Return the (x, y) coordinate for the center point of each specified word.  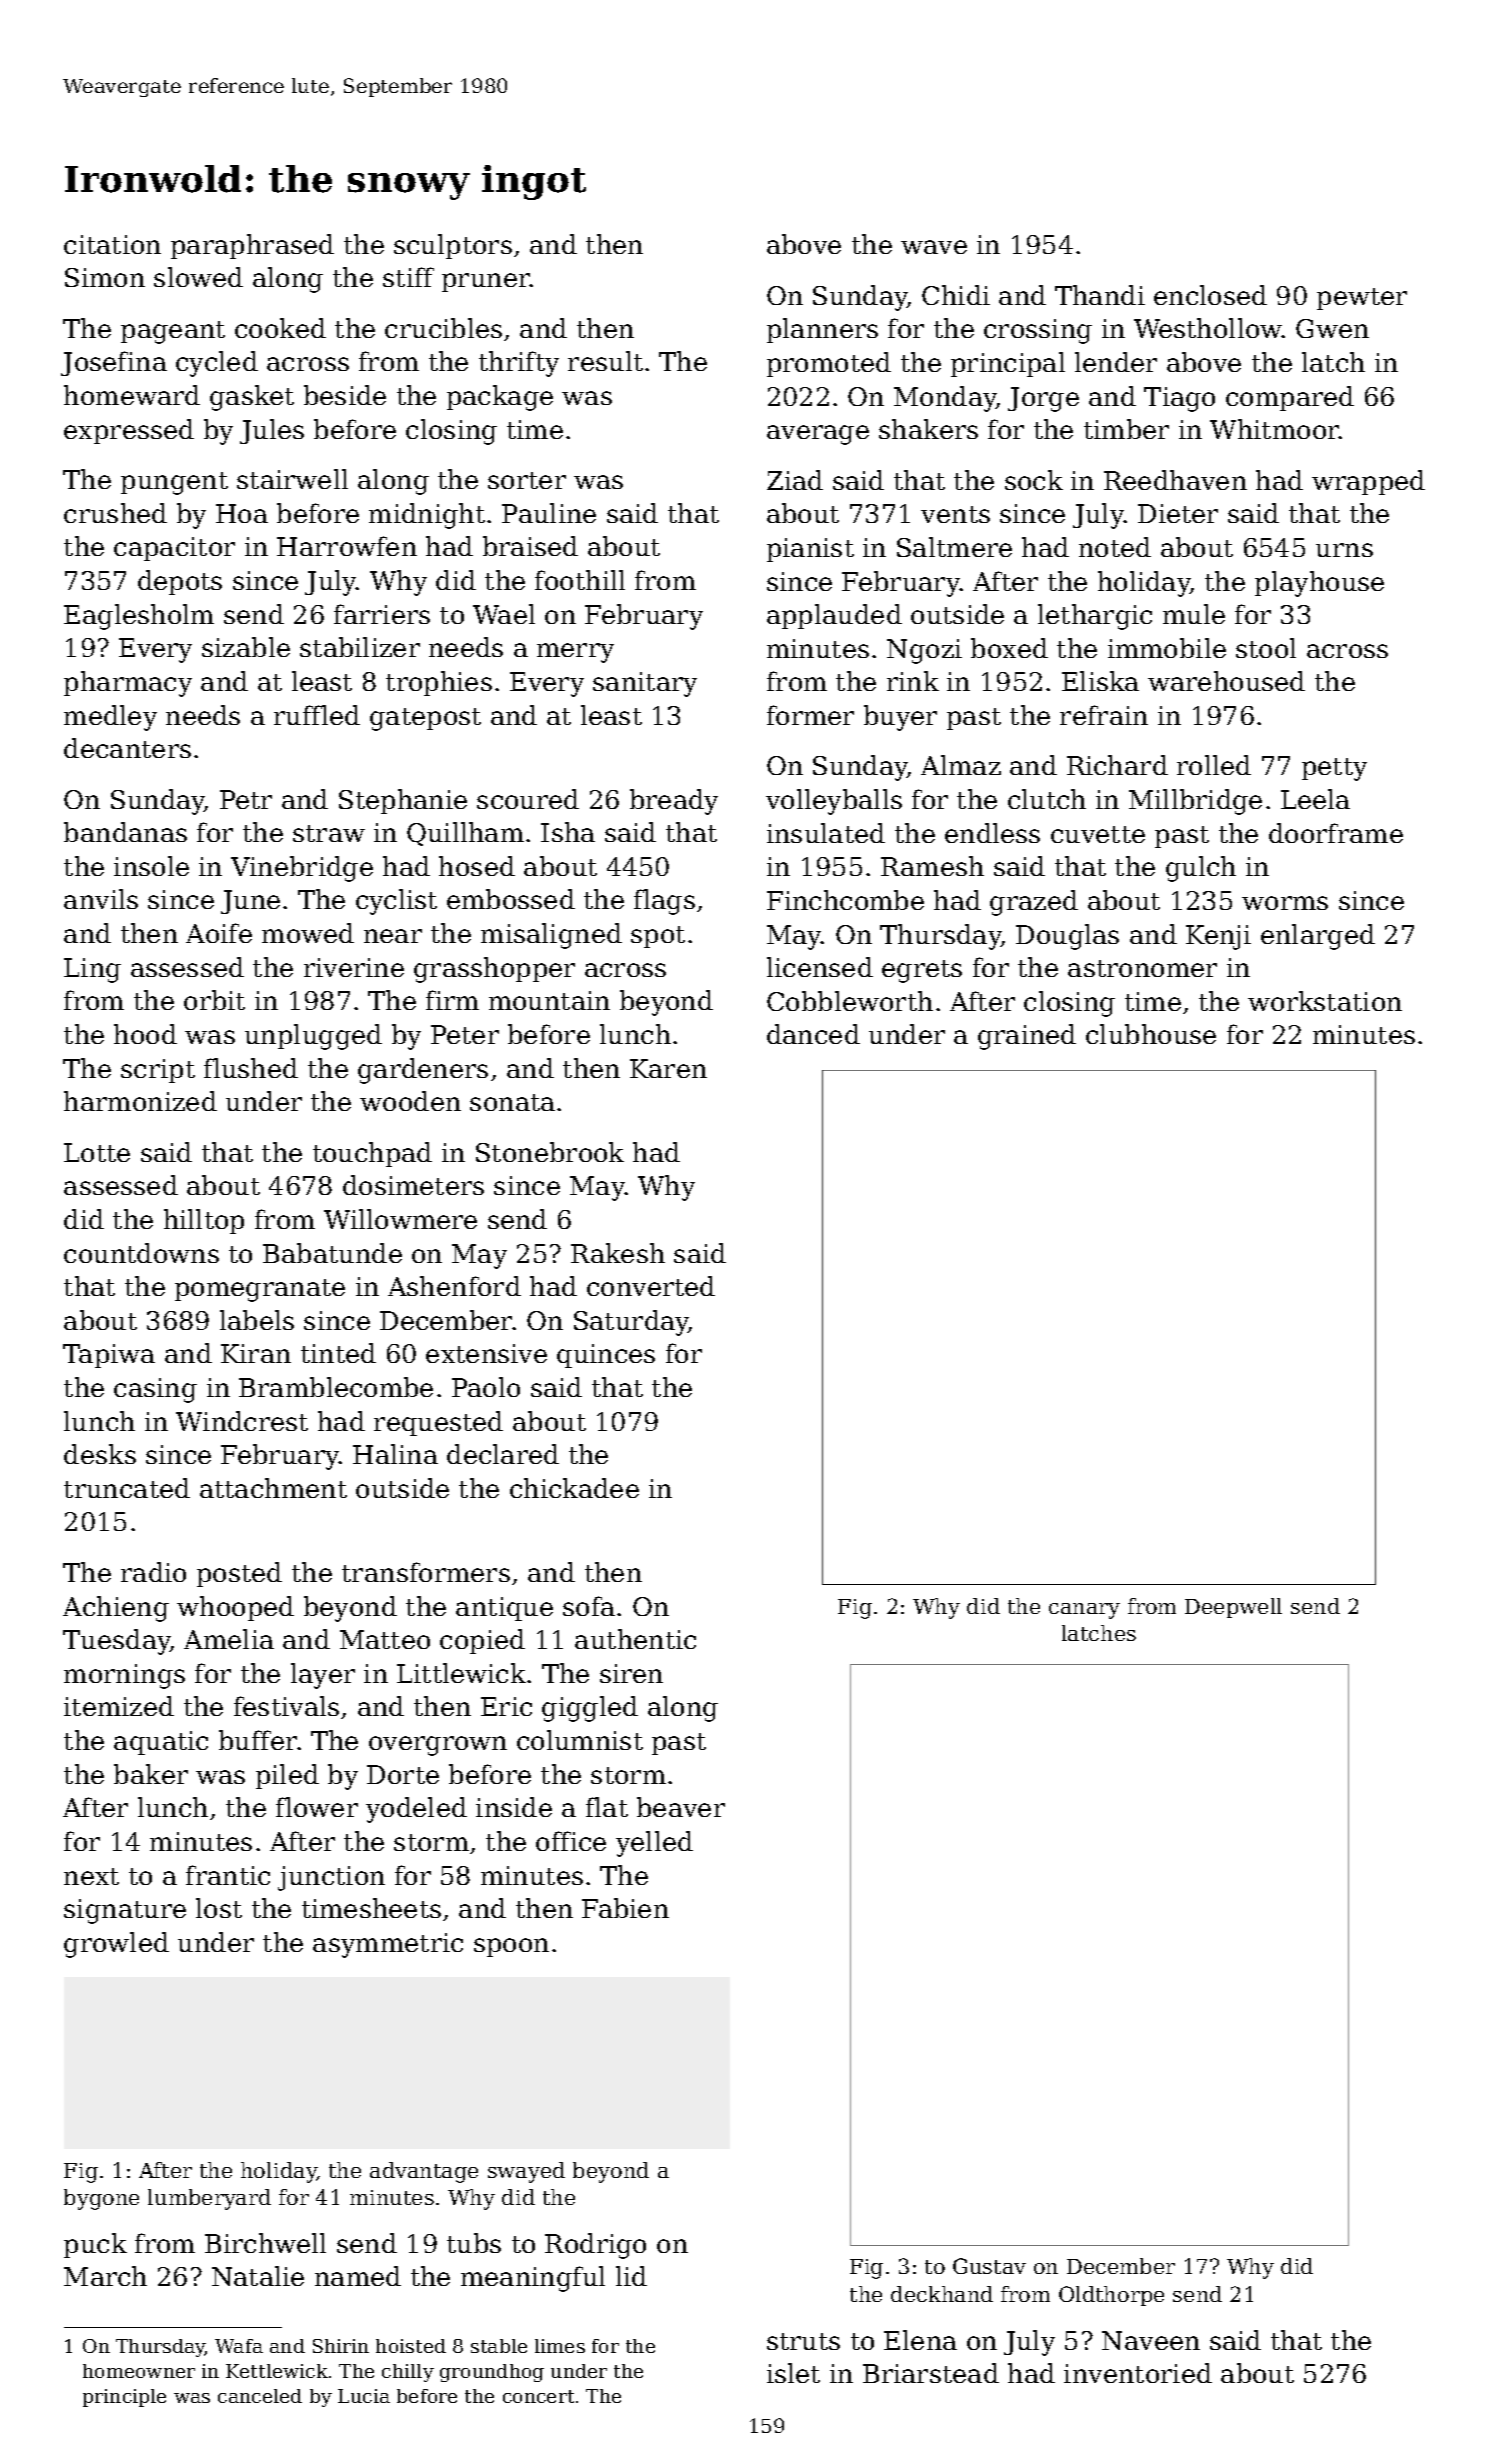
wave (934, 247)
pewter (1362, 299)
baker (151, 1774)
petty (1334, 769)
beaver (681, 1807)
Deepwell (1233, 1608)
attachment (273, 1488)
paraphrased (252, 246)
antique (504, 1609)
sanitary (645, 684)
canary (1084, 1611)
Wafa (239, 2346)
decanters (127, 748)
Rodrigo (595, 2246)
